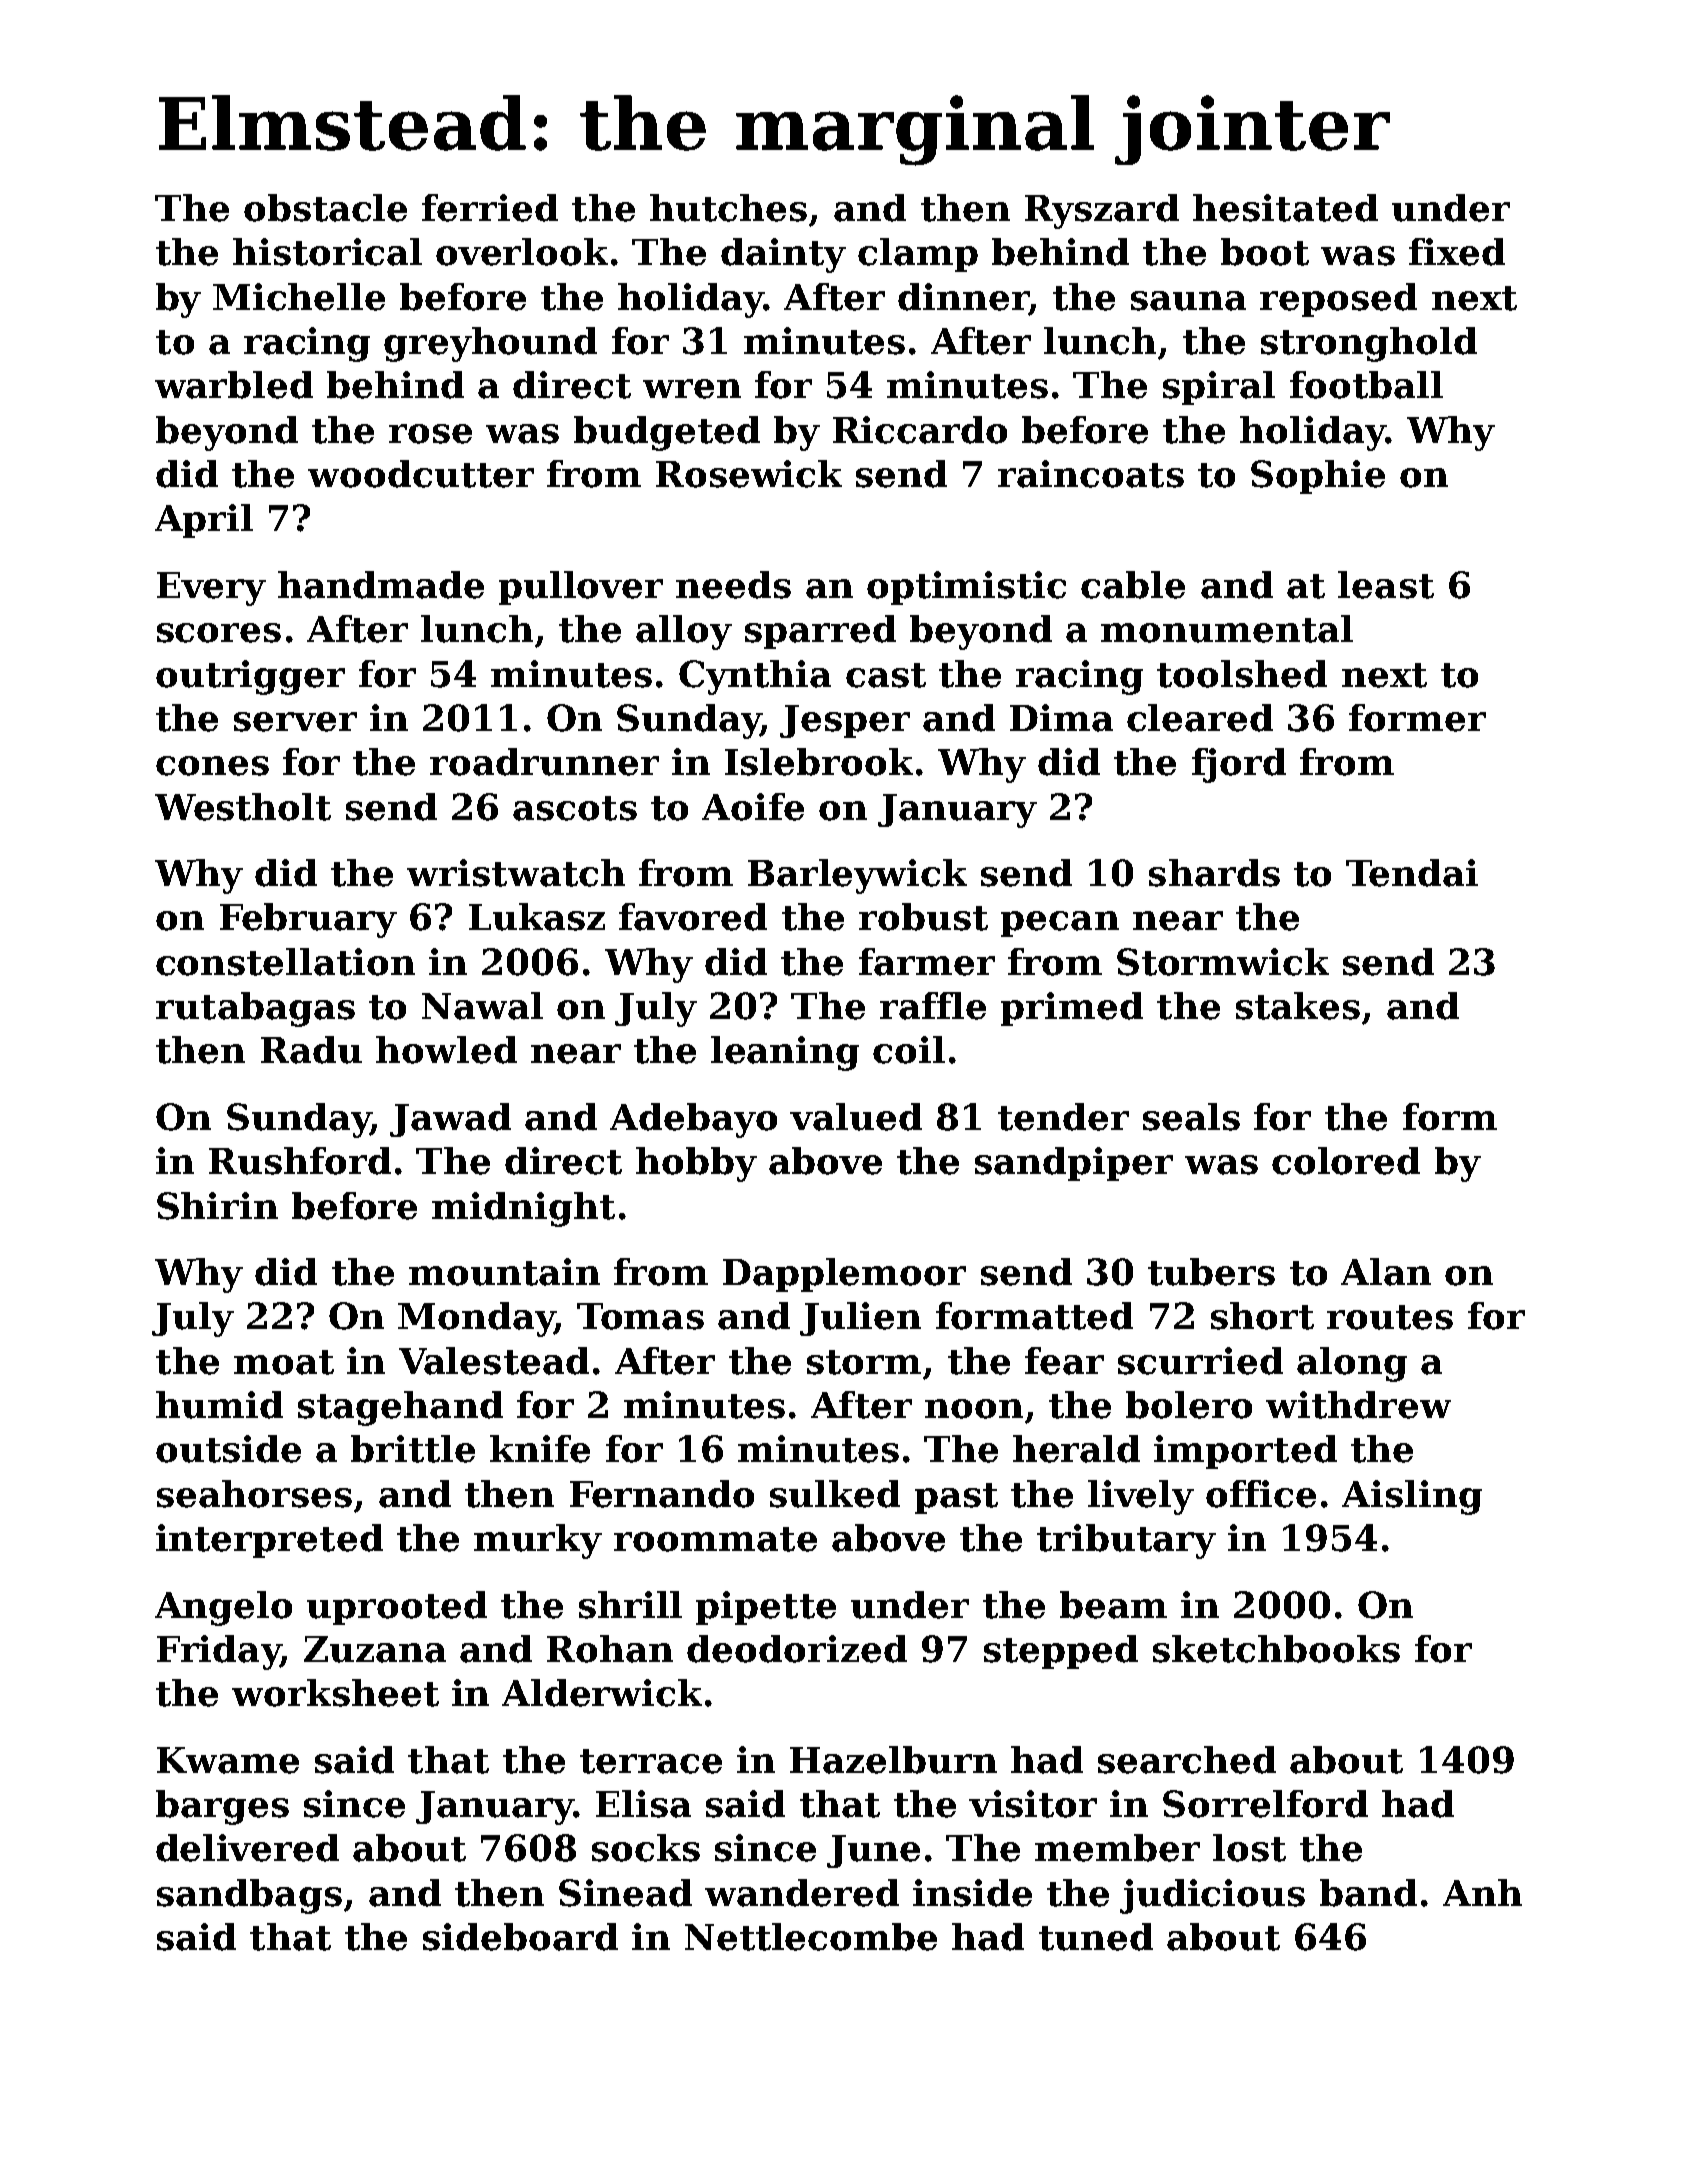 This screenshot has height=2178, width=1683. Describe the element at coordinates (696, 1164) in the screenshot. I see `hobby` at that location.
